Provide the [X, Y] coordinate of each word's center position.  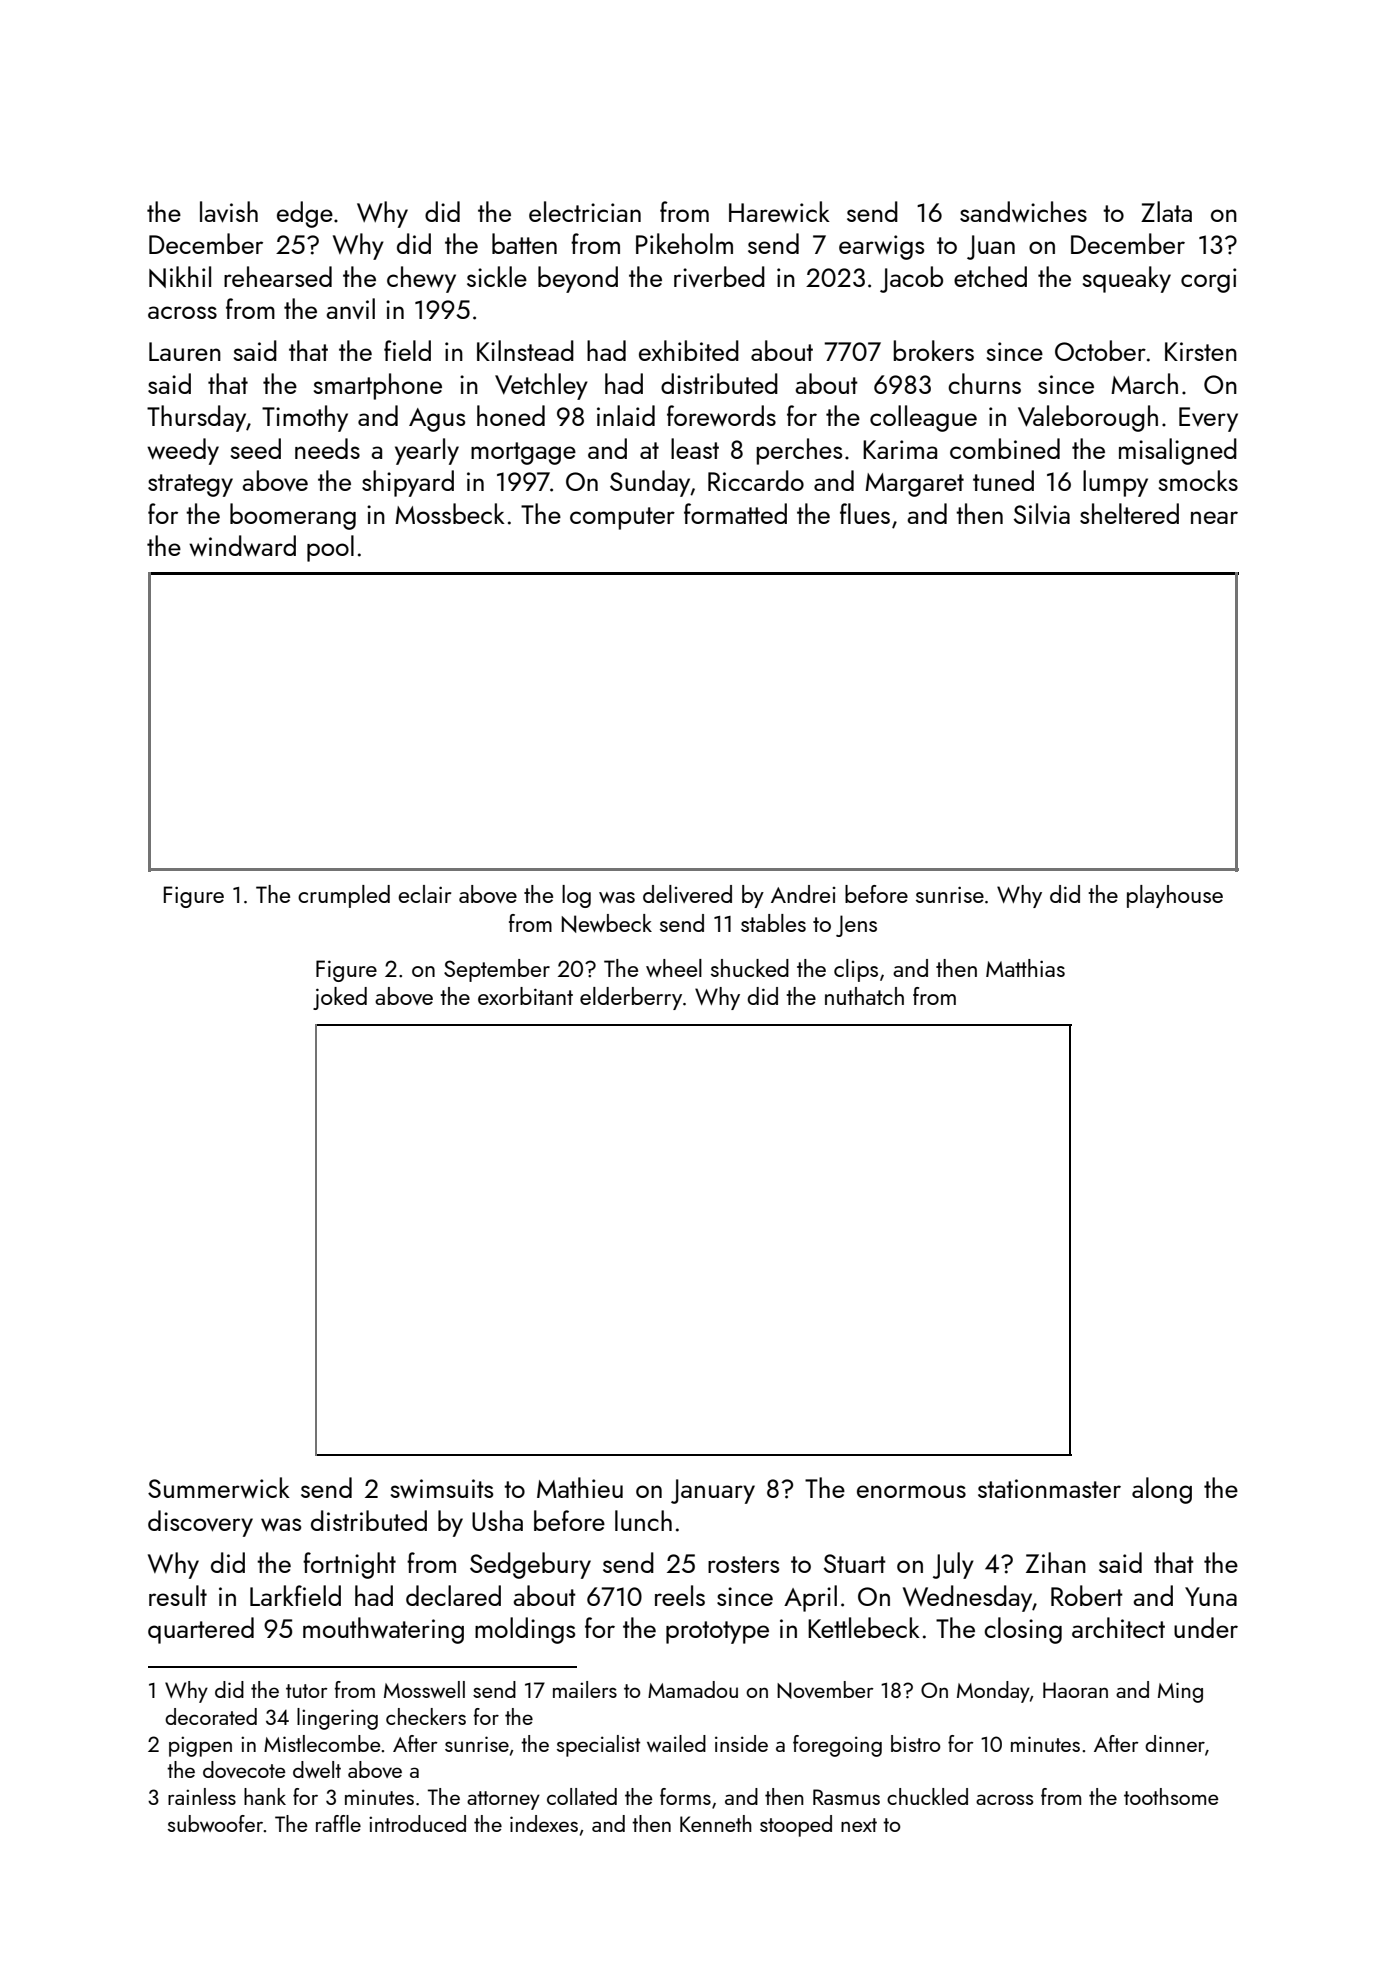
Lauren [185, 351]
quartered [201, 1630]
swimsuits [441, 1489]
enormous [911, 1491]
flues [865, 513]
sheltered [1129, 513]
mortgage [523, 453]
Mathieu [580, 1487]
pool [330, 548]
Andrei [803, 894]
